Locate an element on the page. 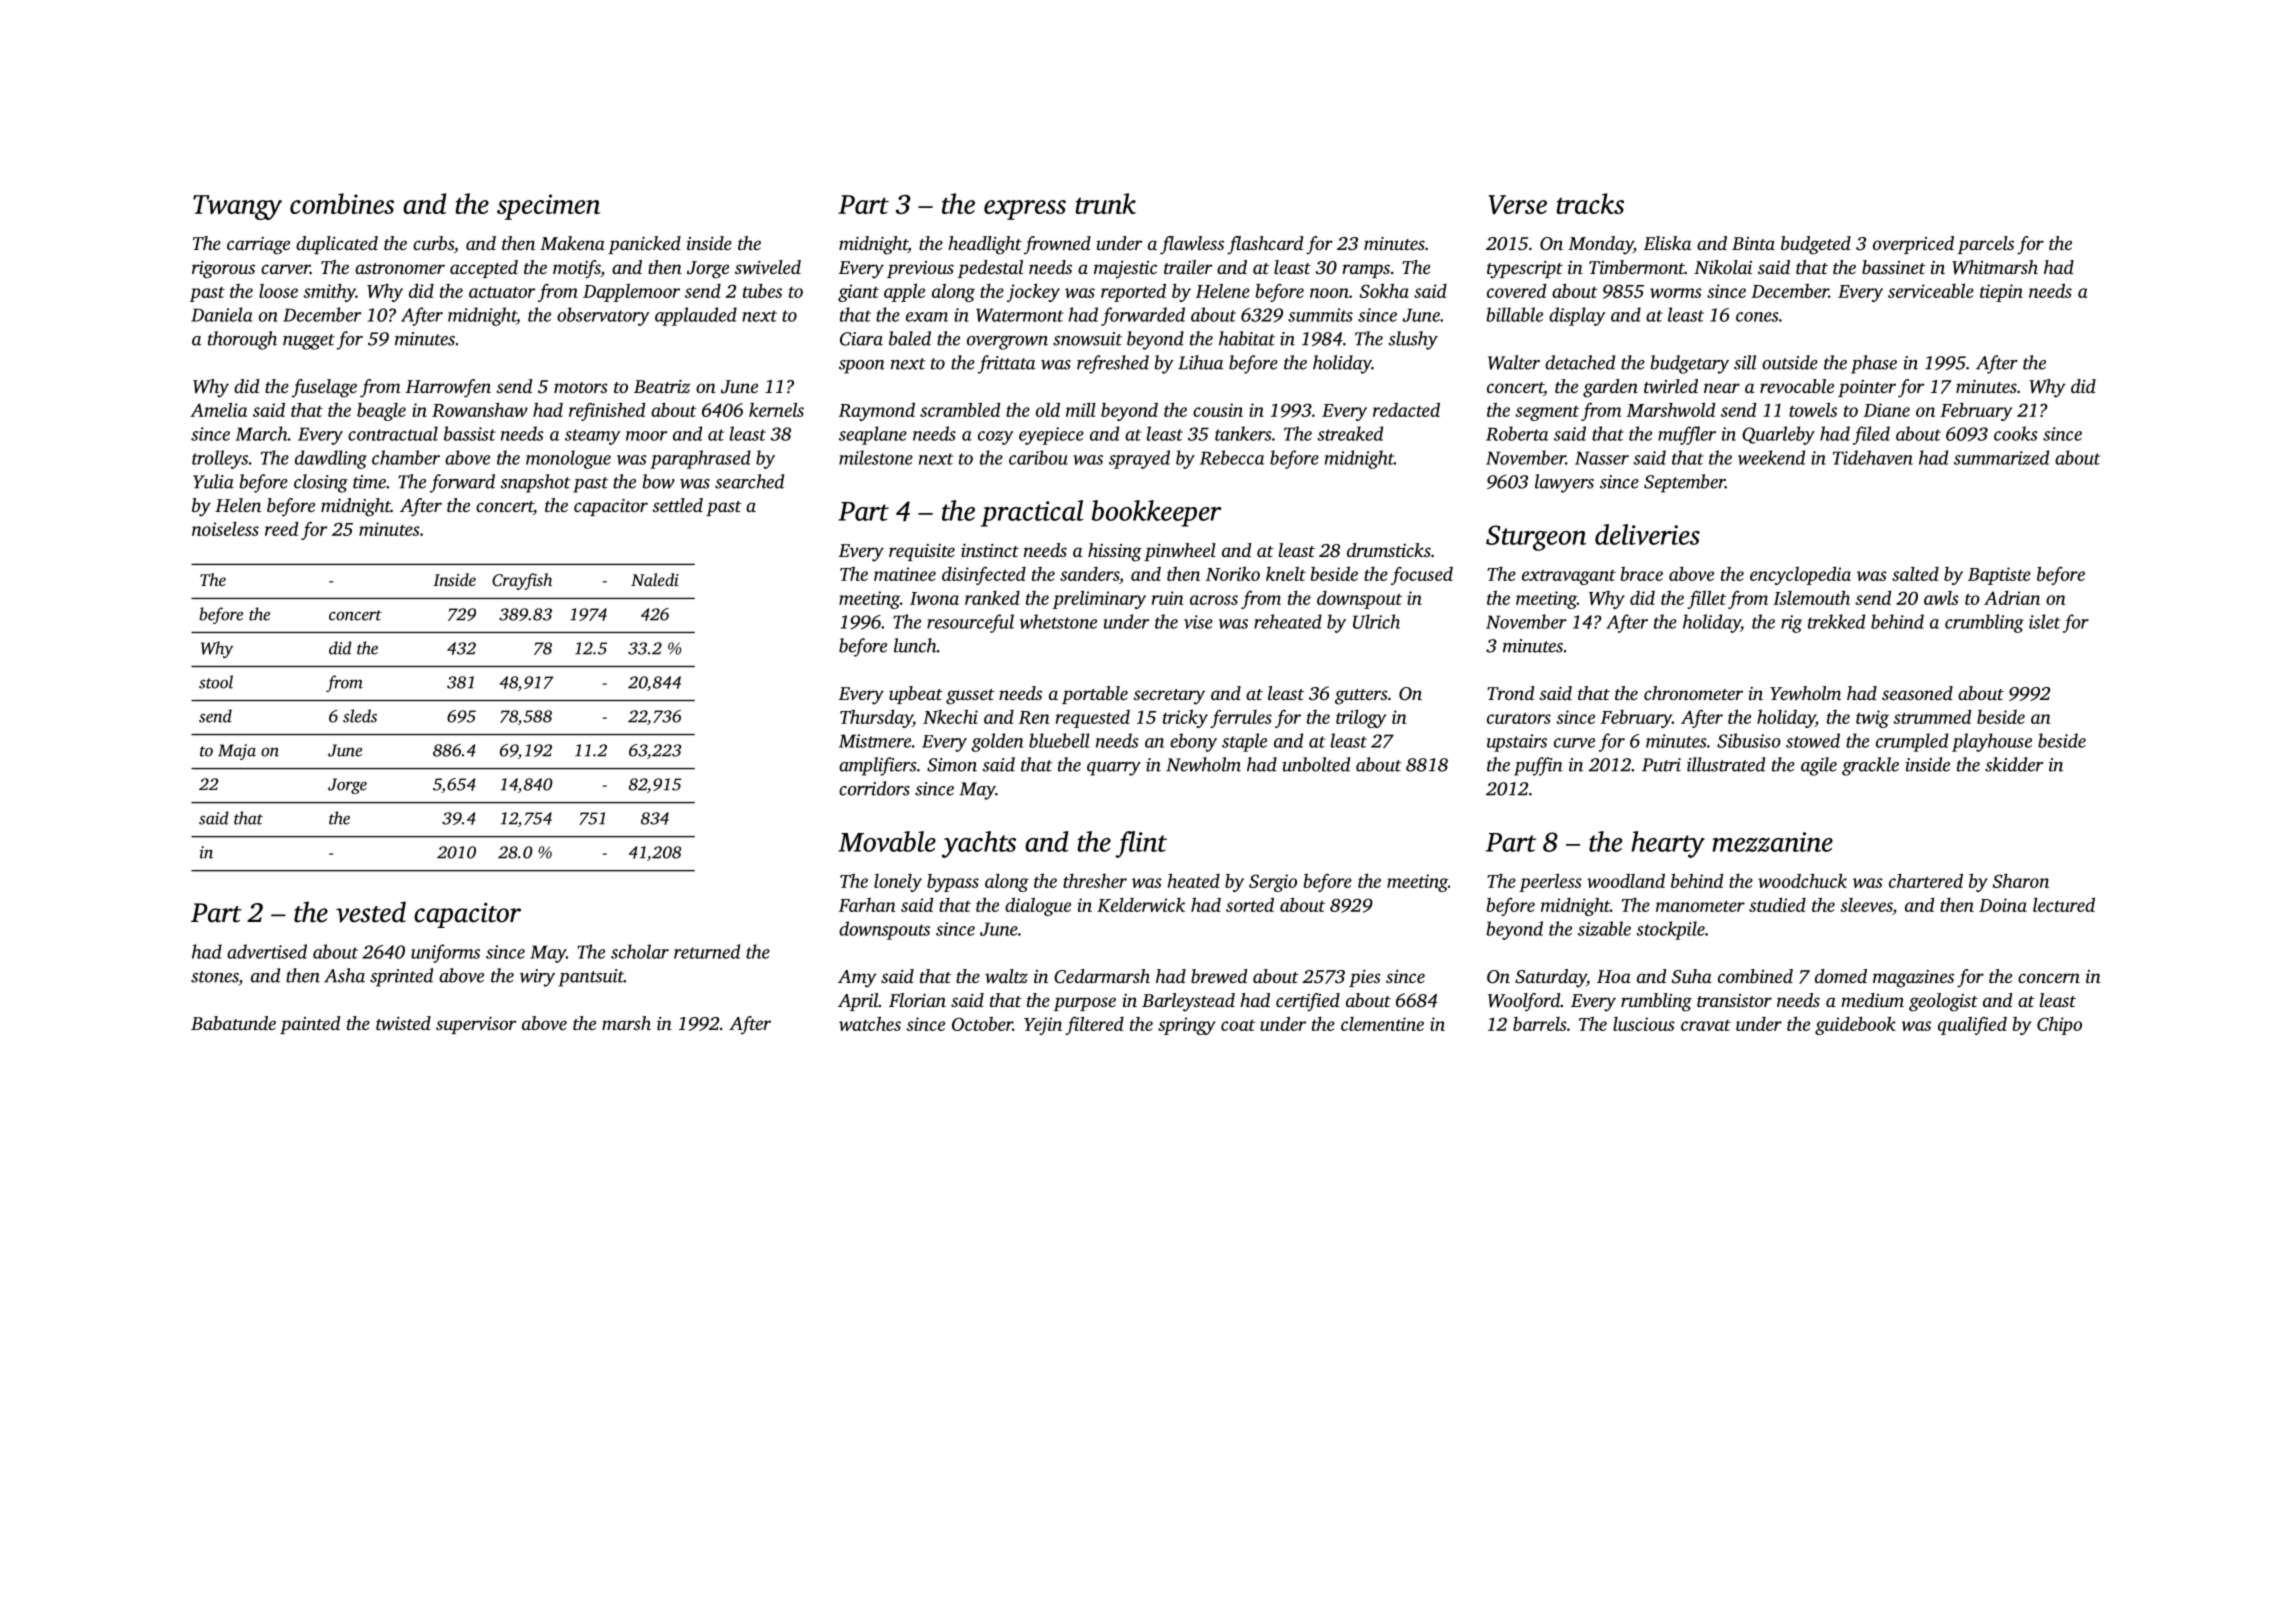 Image resolution: width=2292 pixels, height=1620 pixels. cooks is located at coordinates (2016, 433).
